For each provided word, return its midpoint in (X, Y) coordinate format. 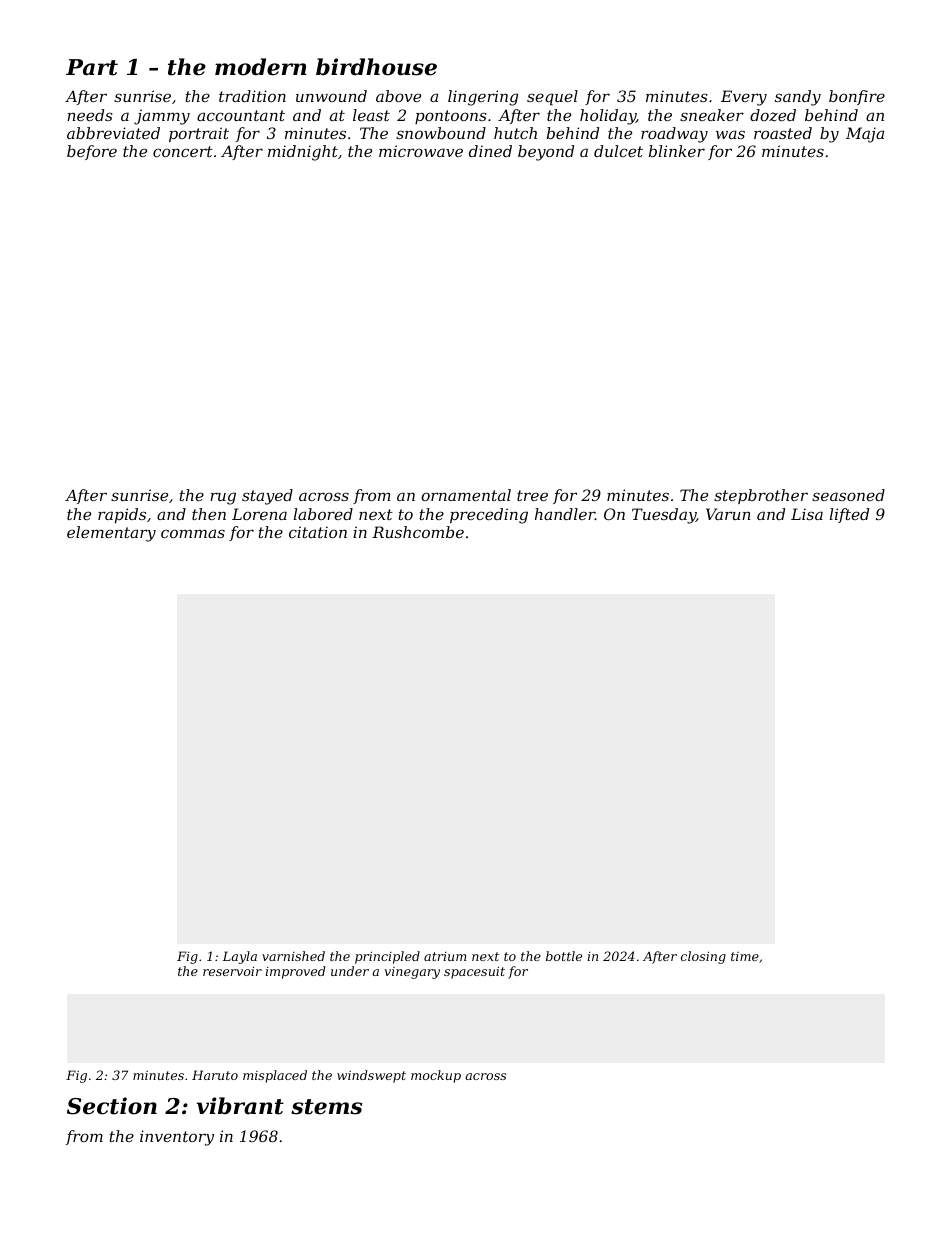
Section (112, 1106)
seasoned (848, 495)
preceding (489, 516)
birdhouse (376, 67)
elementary (111, 534)
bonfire (857, 97)
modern (261, 67)
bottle (564, 956)
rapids (122, 515)
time (745, 956)
